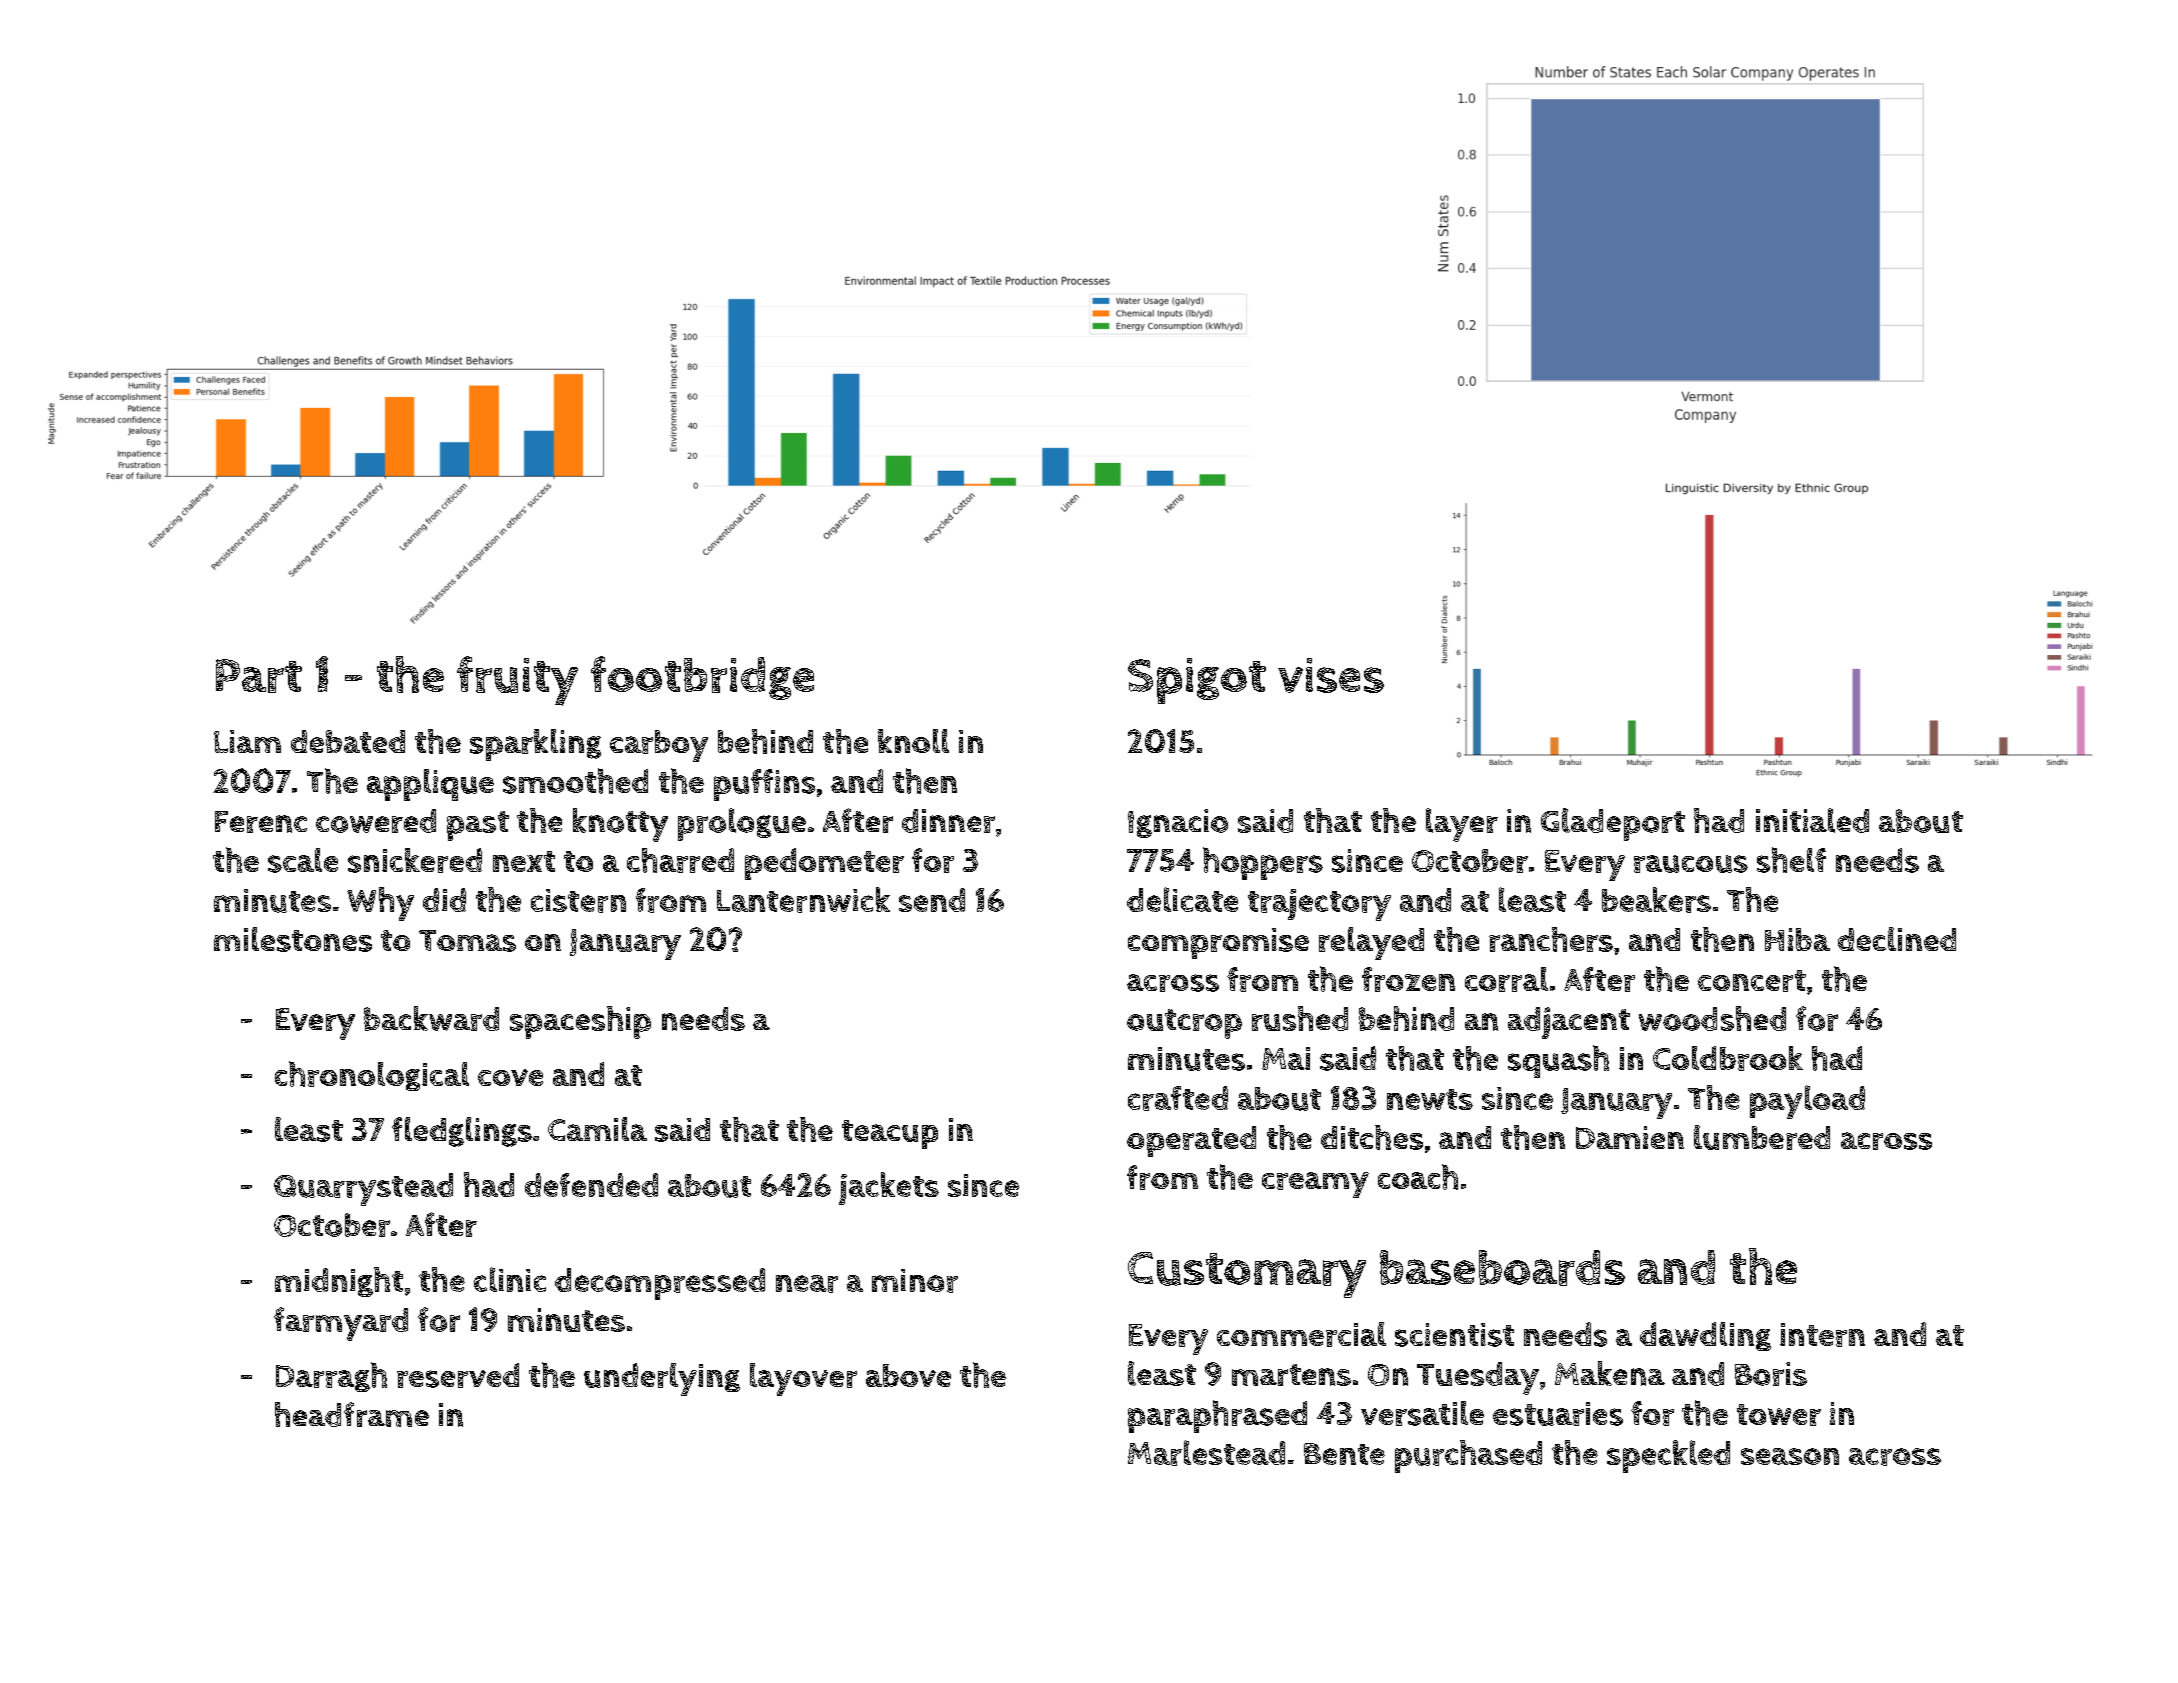 Image resolution: width=2178 pixels, height=1683 pixels. I want to click on Makena, so click(1610, 1373).
